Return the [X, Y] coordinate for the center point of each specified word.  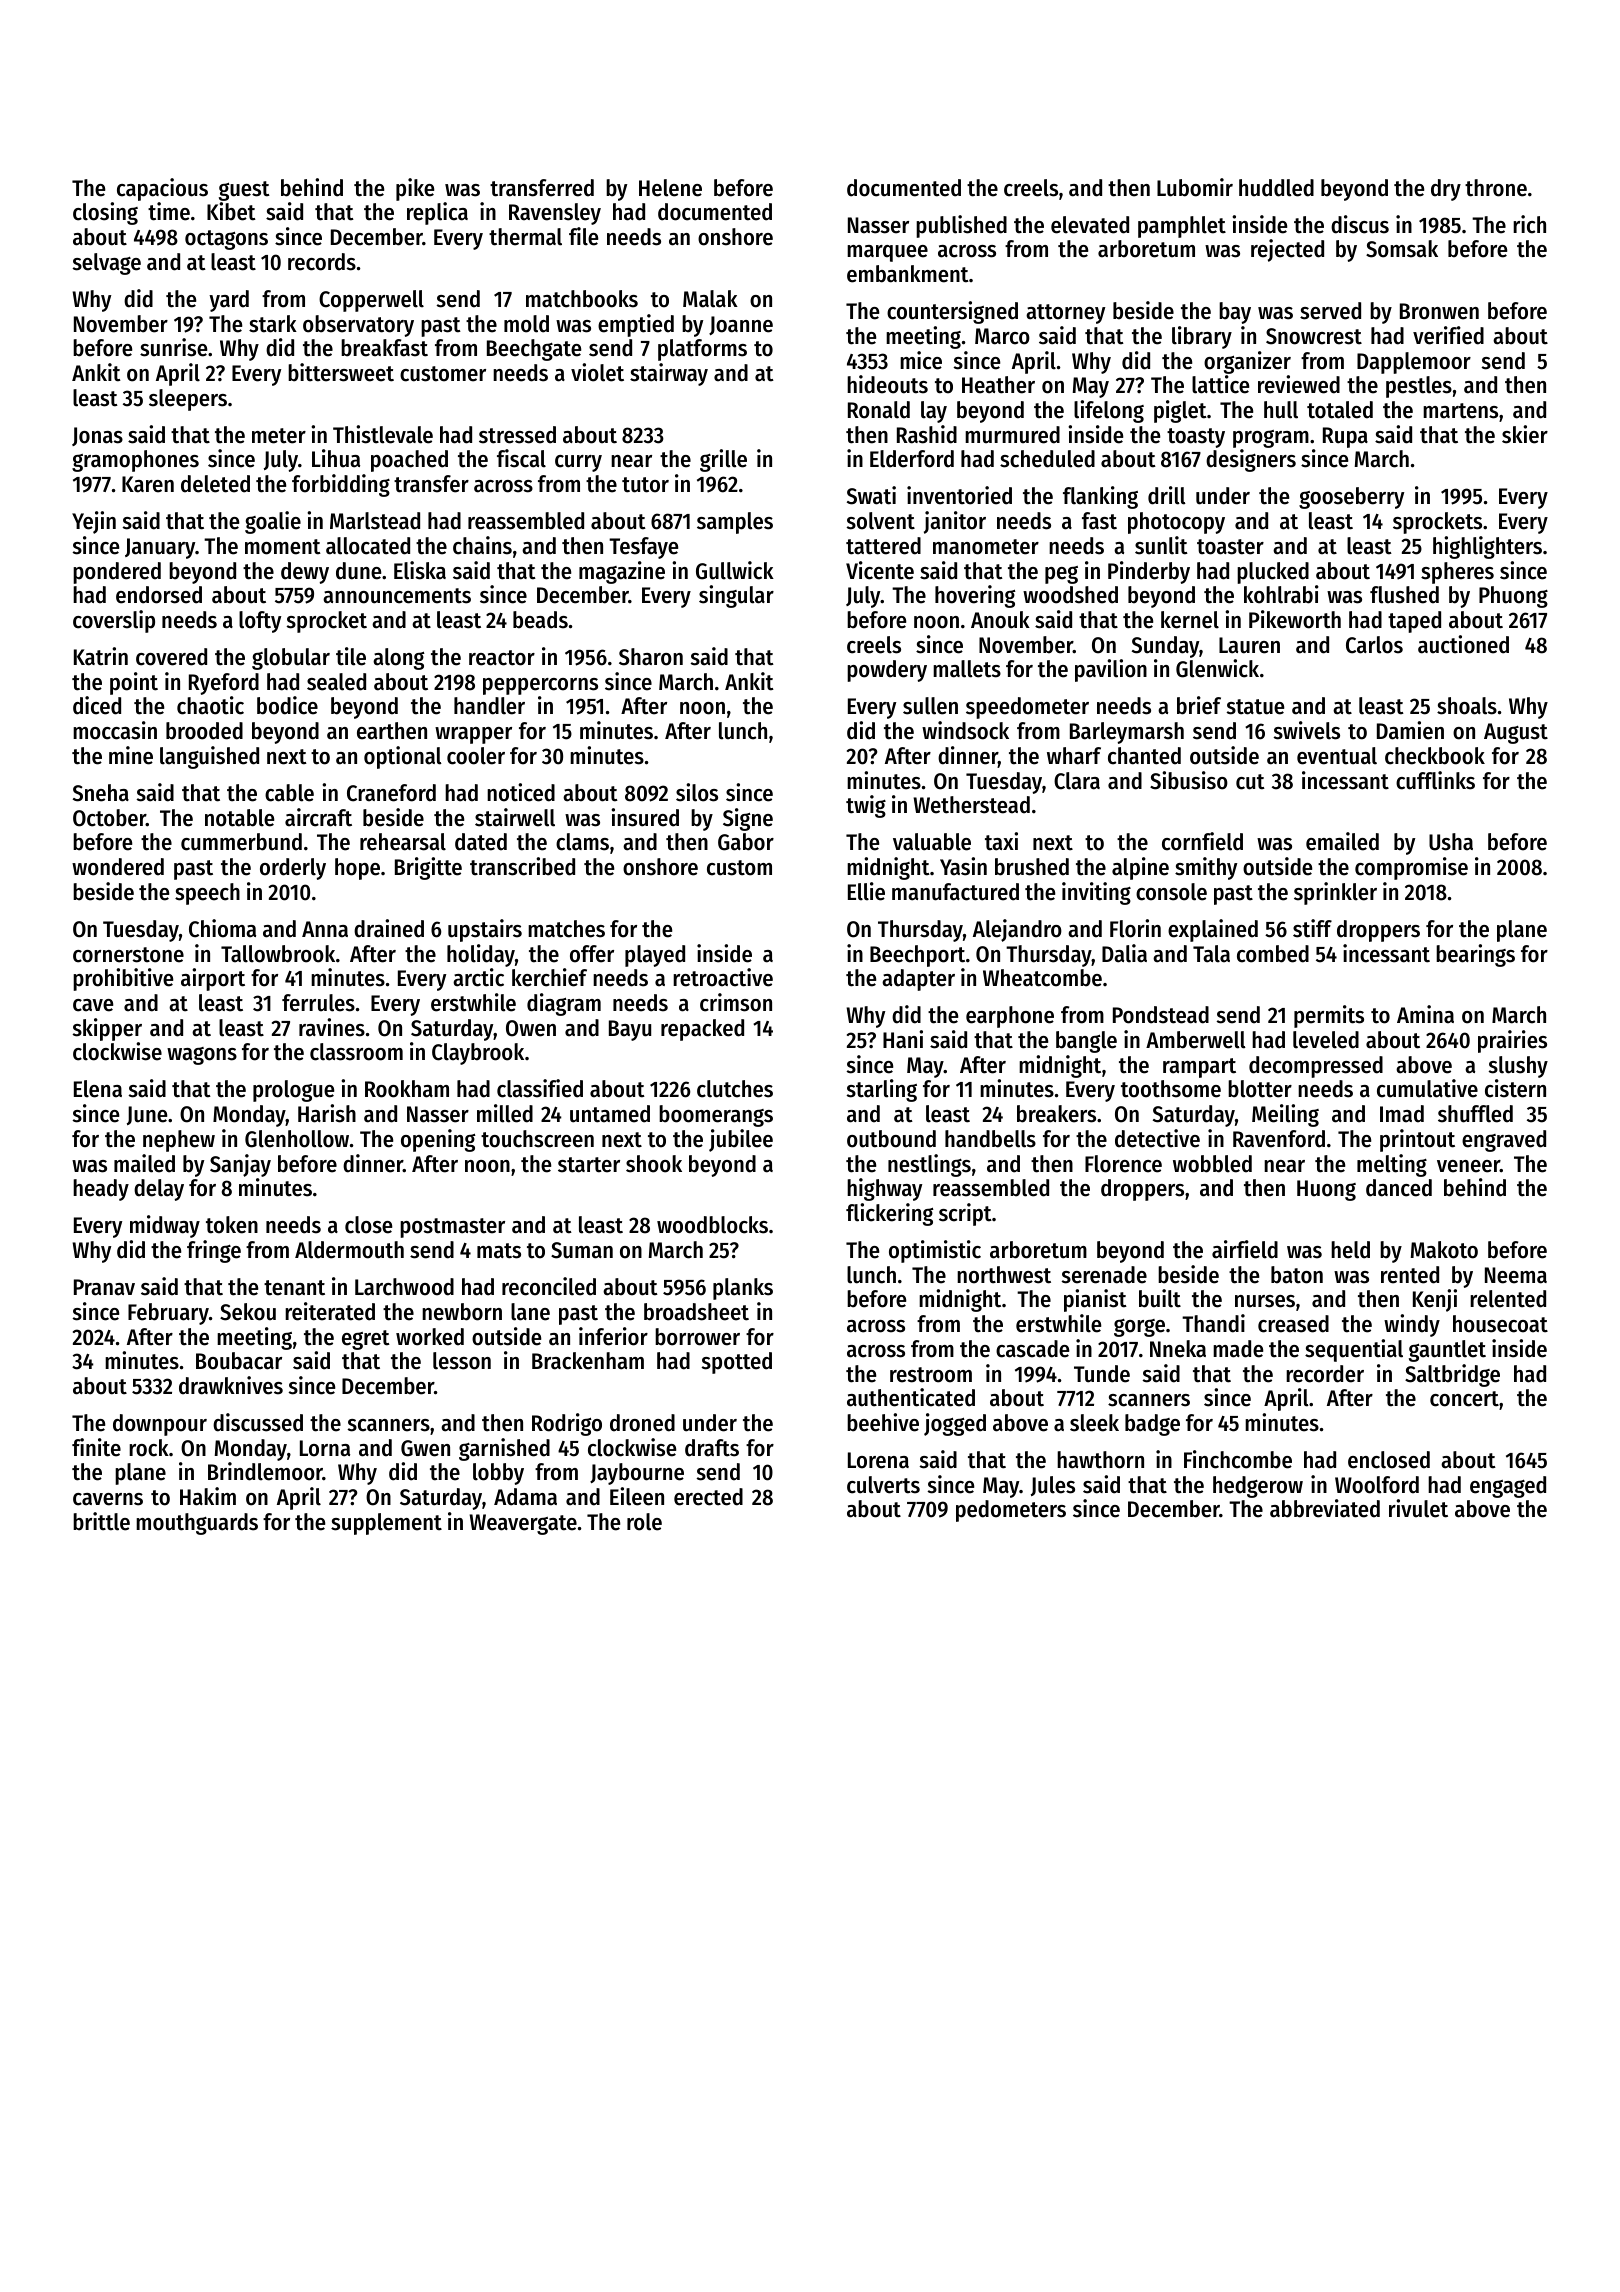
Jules [1053, 1486]
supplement [386, 1524]
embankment [908, 274]
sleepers [188, 400]
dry [1446, 190]
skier [1525, 434]
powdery [887, 671]
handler [489, 706]
